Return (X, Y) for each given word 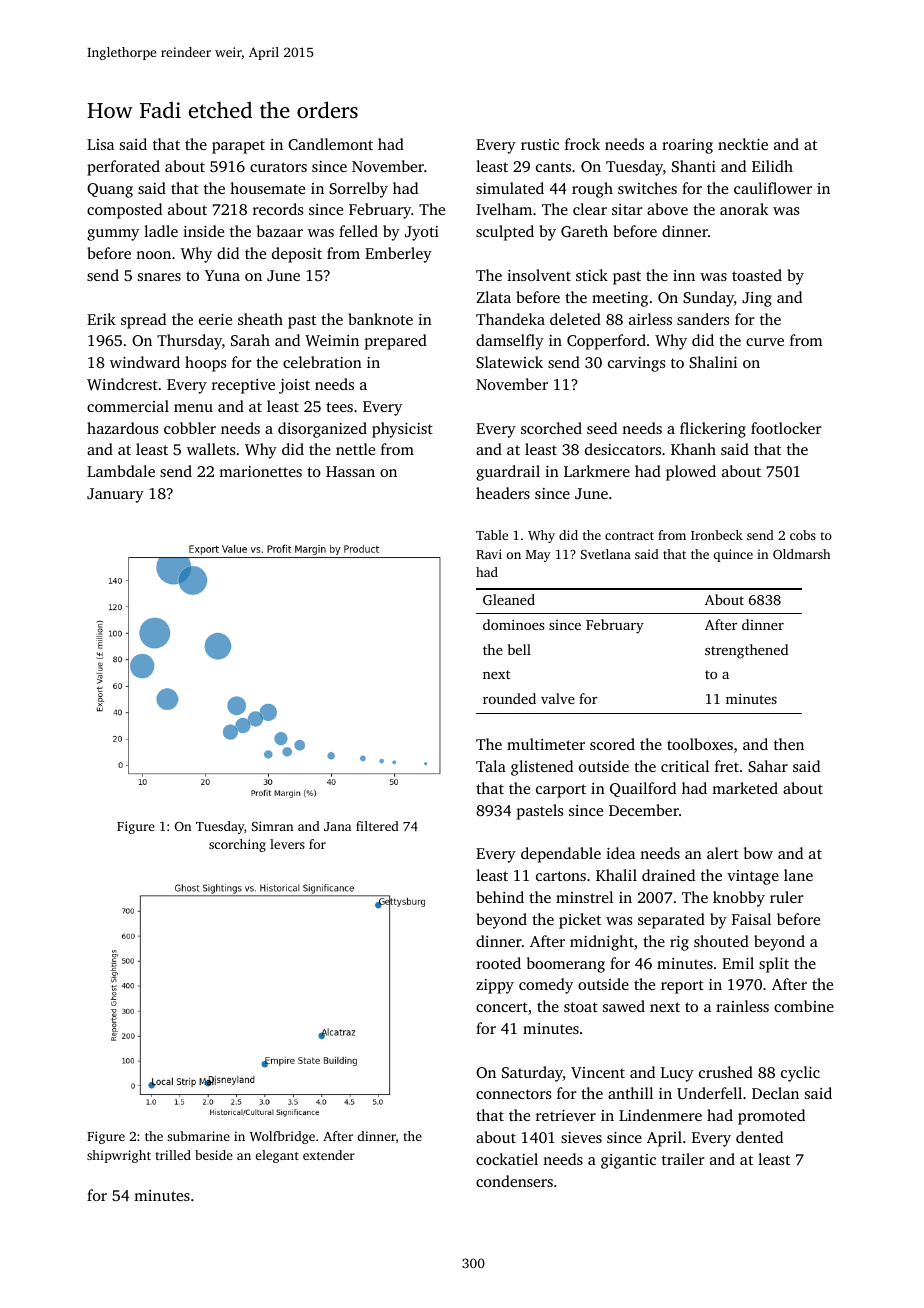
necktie (743, 144)
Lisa (100, 144)
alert (723, 853)
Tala (491, 766)
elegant (277, 1156)
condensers (514, 1181)
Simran (272, 826)
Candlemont (330, 144)
